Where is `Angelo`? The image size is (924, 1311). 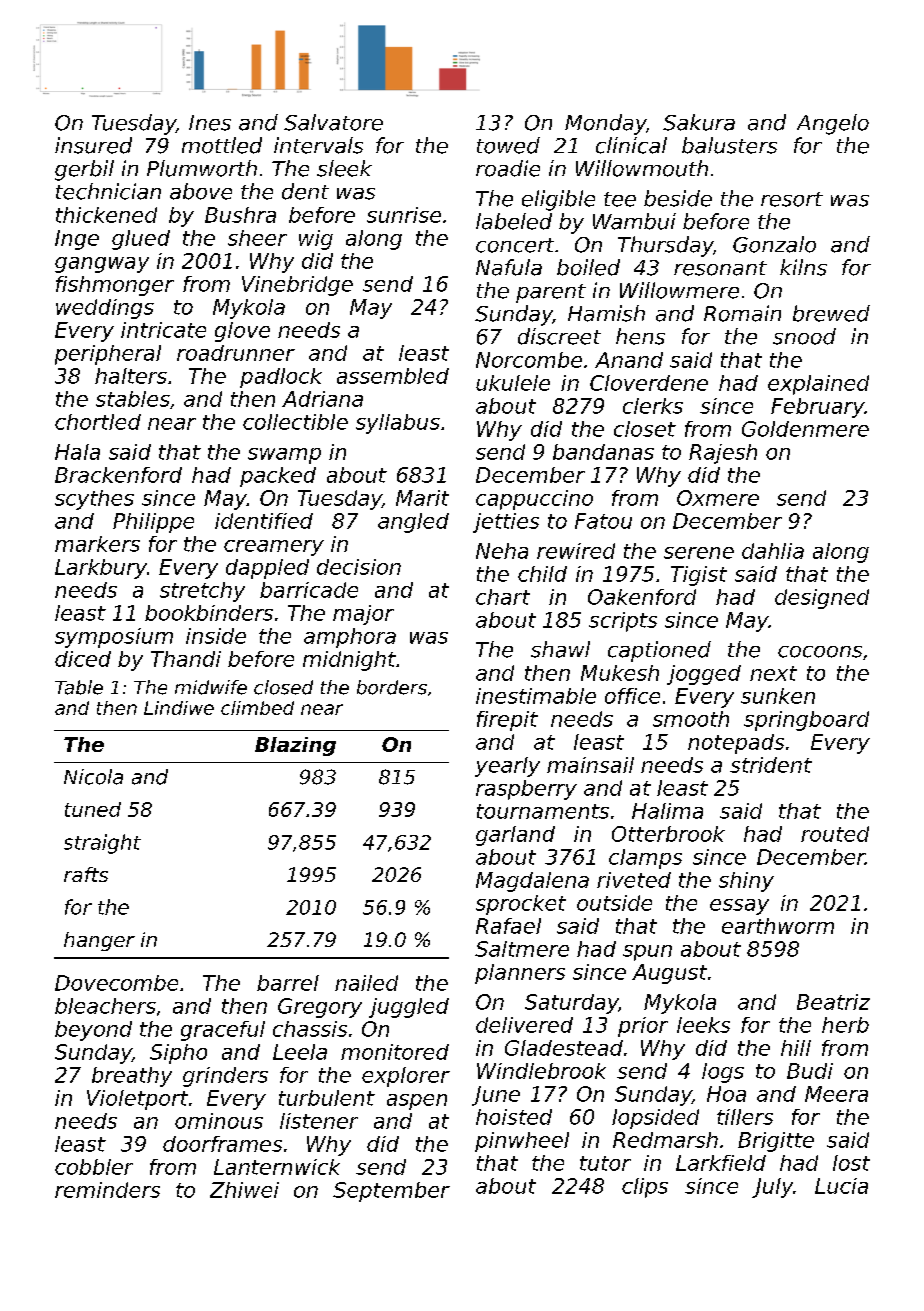 Angelo is located at coordinates (833, 124).
